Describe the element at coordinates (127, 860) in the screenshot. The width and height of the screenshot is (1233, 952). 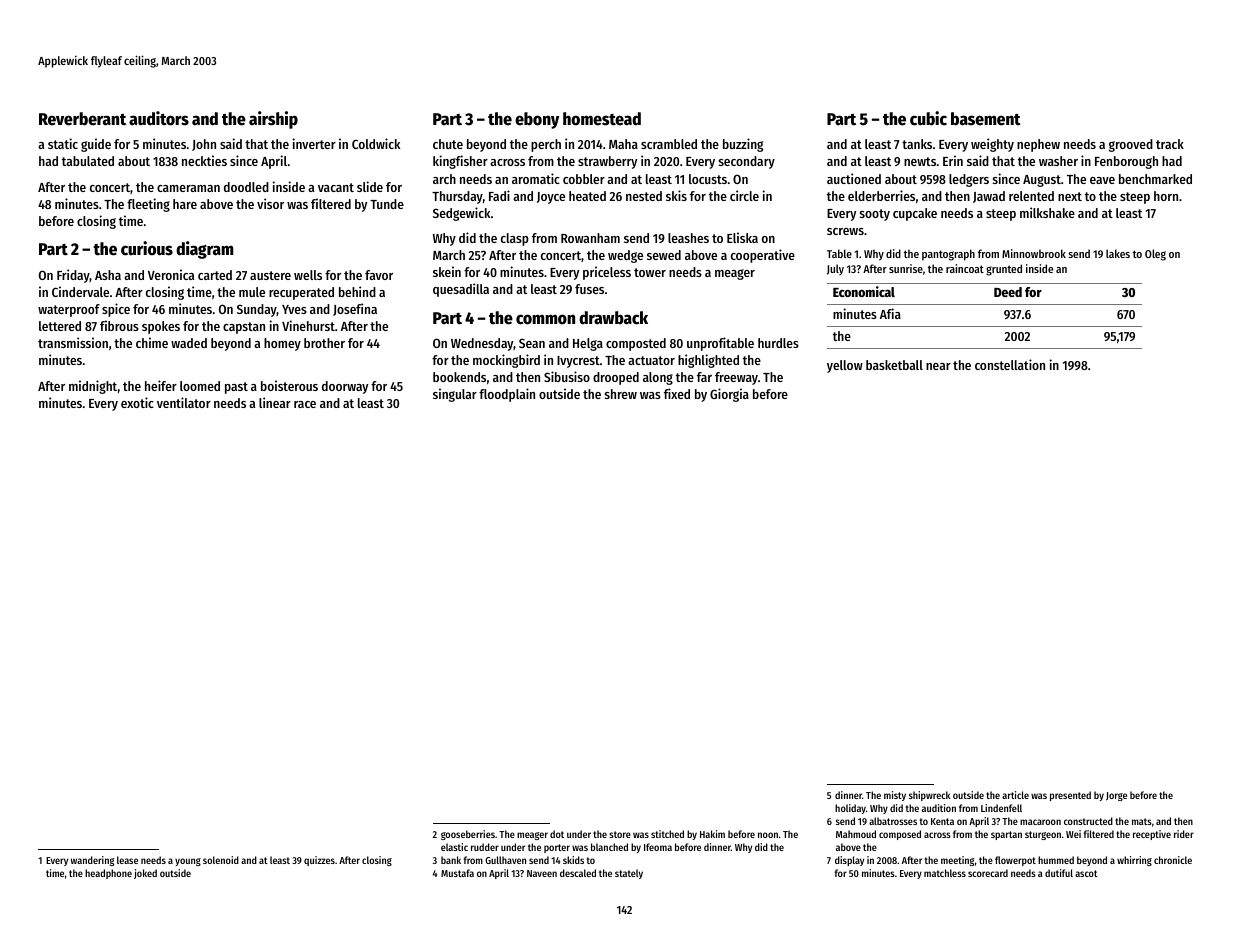
I see `lease` at that location.
